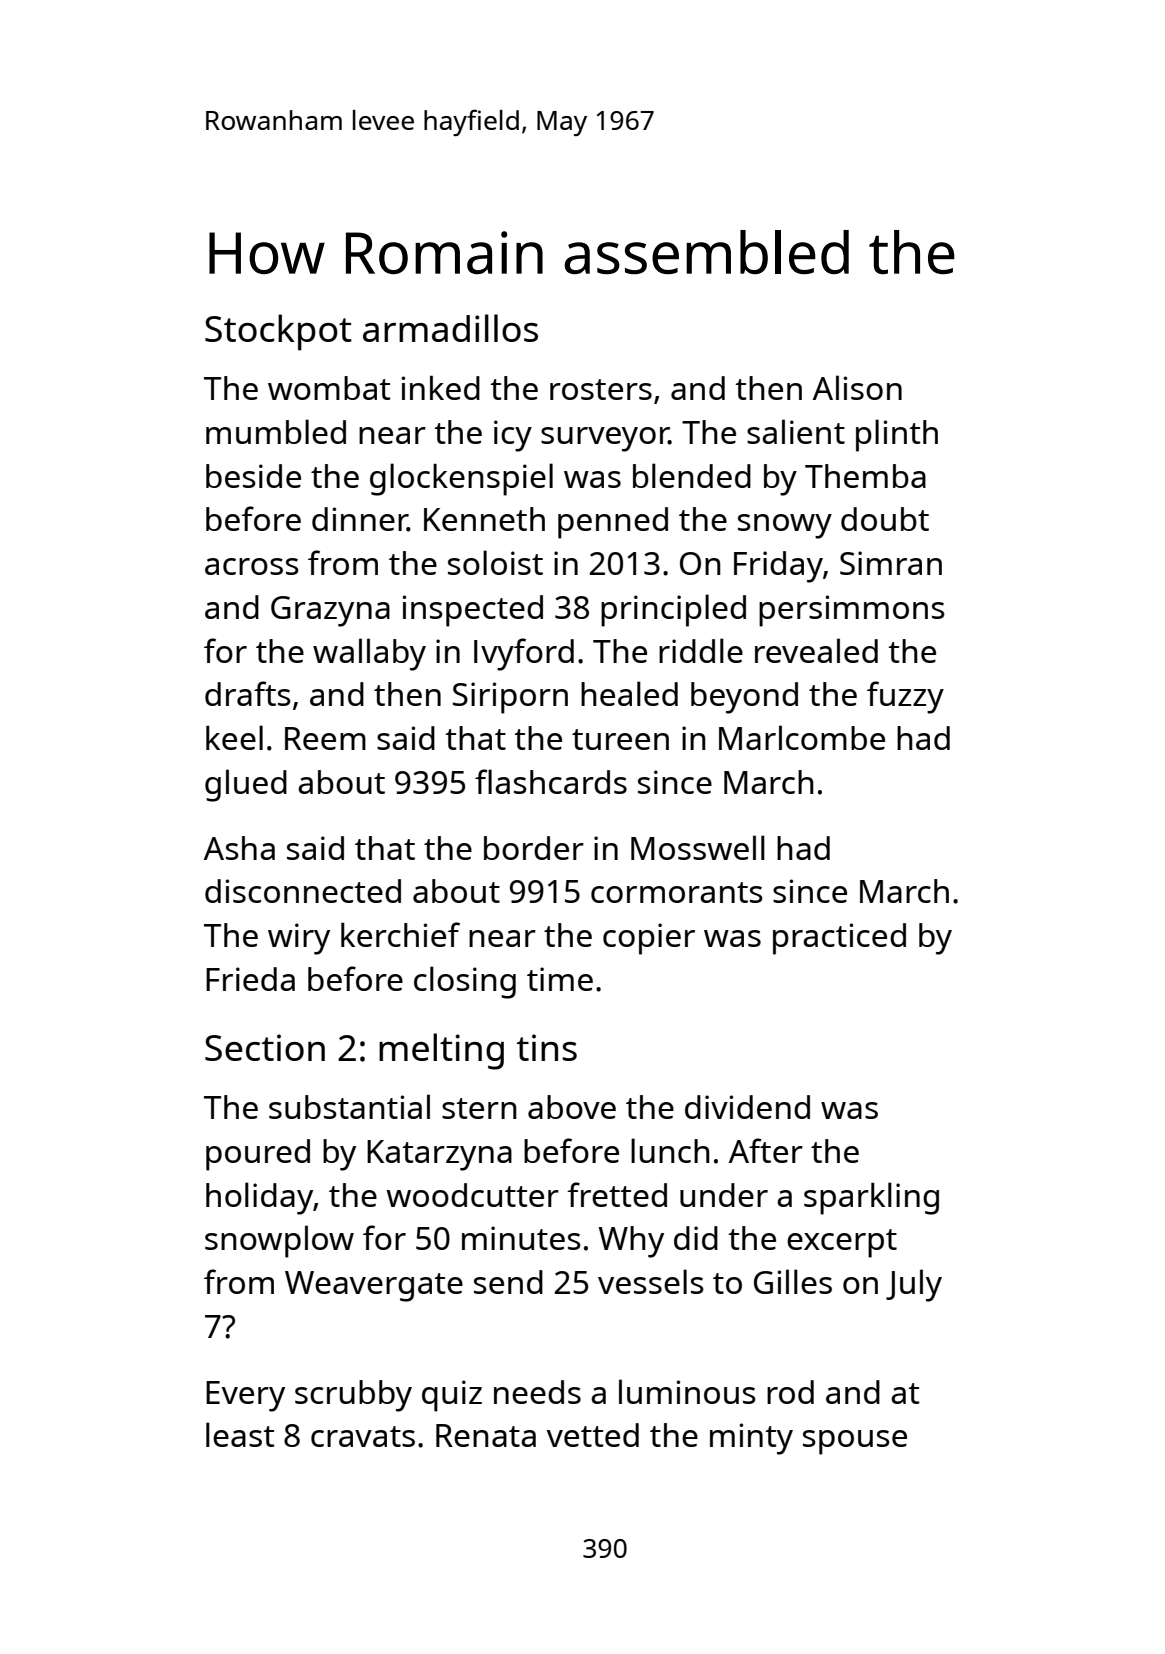 The image size is (1165, 1654). I want to click on armadillos, so click(450, 328).
